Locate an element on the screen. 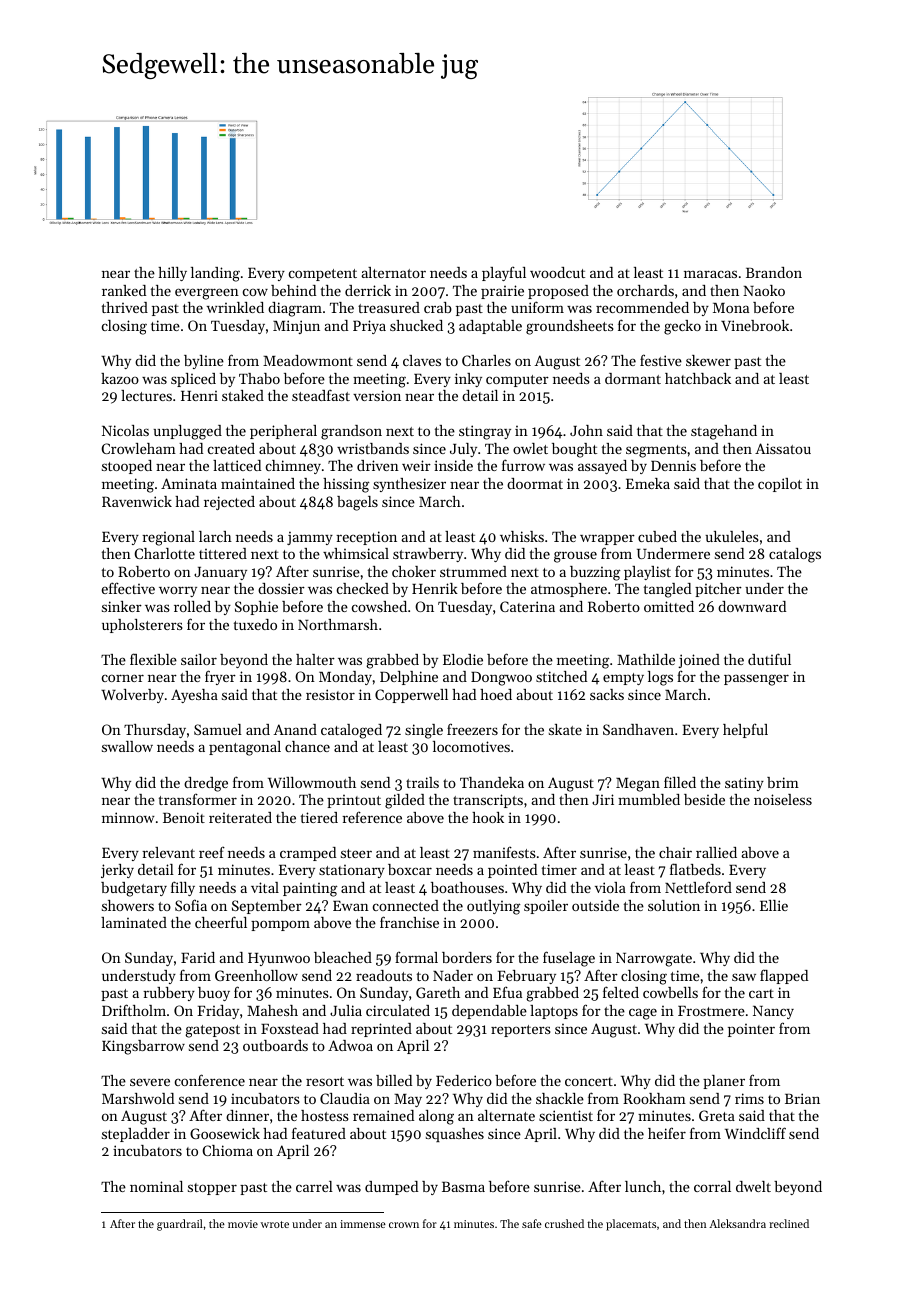 This screenshot has height=1308, width=924. wrinkled is located at coordinates (235, 307).
